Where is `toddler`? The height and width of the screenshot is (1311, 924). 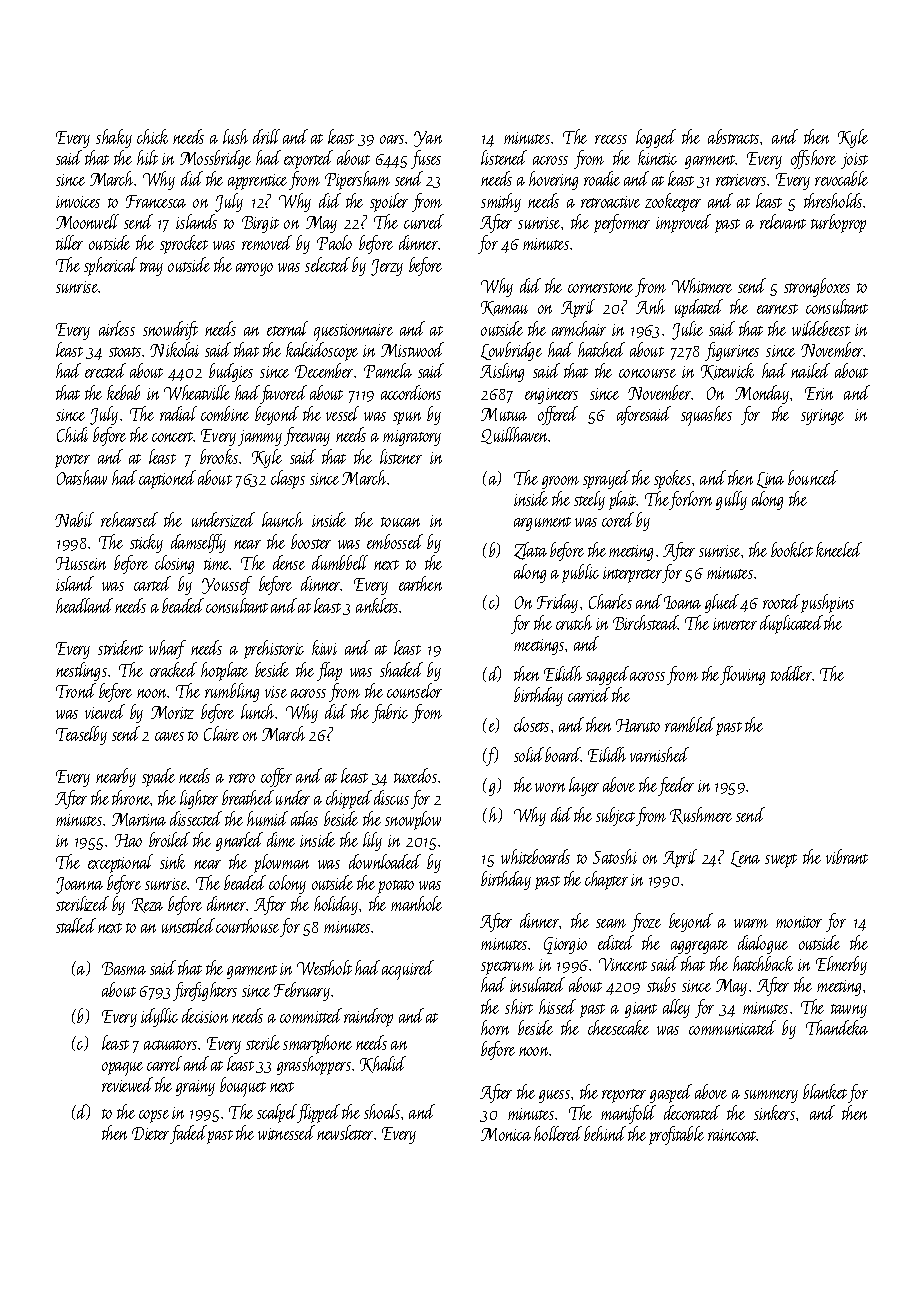 toddler is located at coordinates (791, 673).
